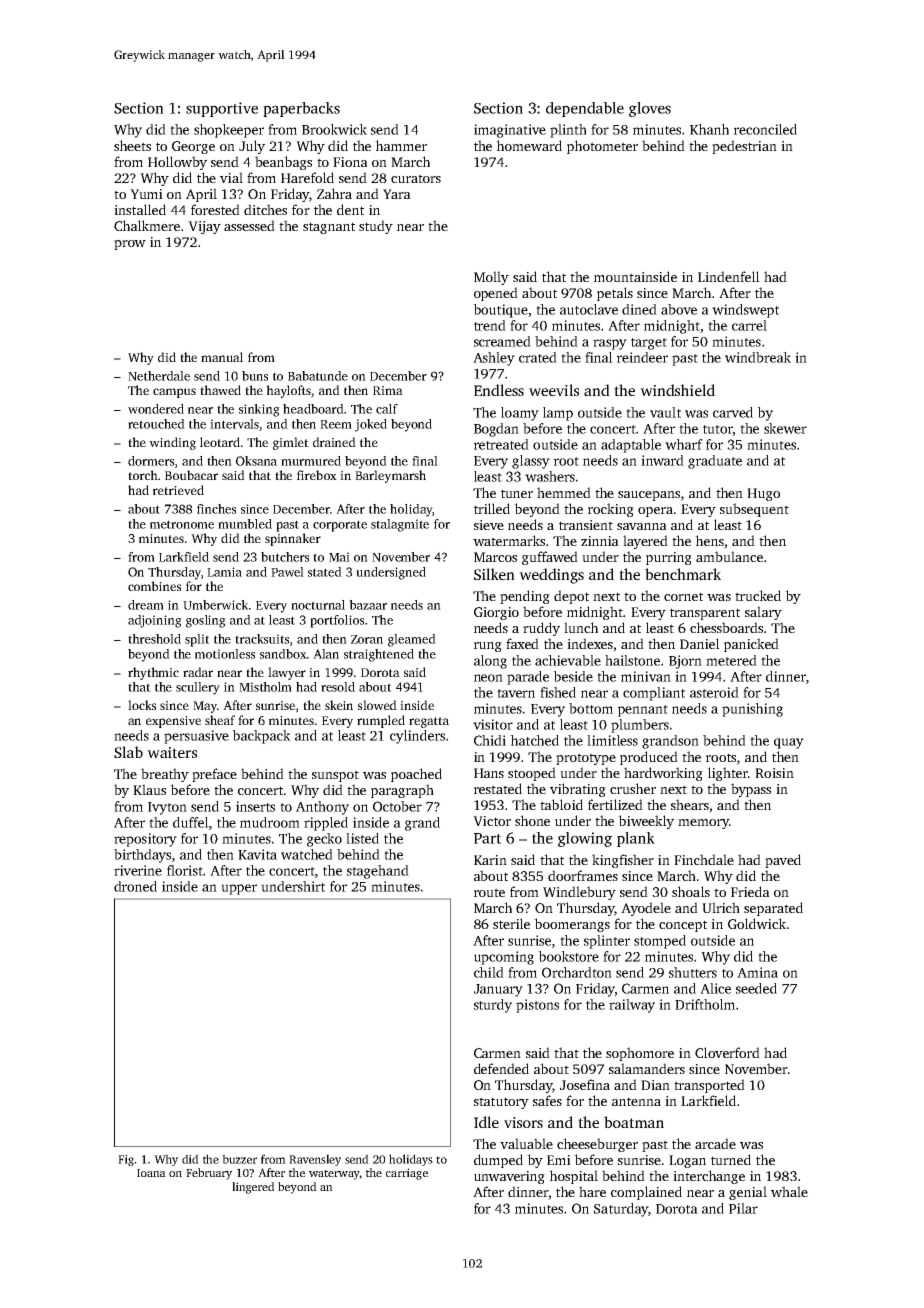 The width and height of the screenshot is (924, 1308). I want to click on Boubacar, so click(191, 475).
